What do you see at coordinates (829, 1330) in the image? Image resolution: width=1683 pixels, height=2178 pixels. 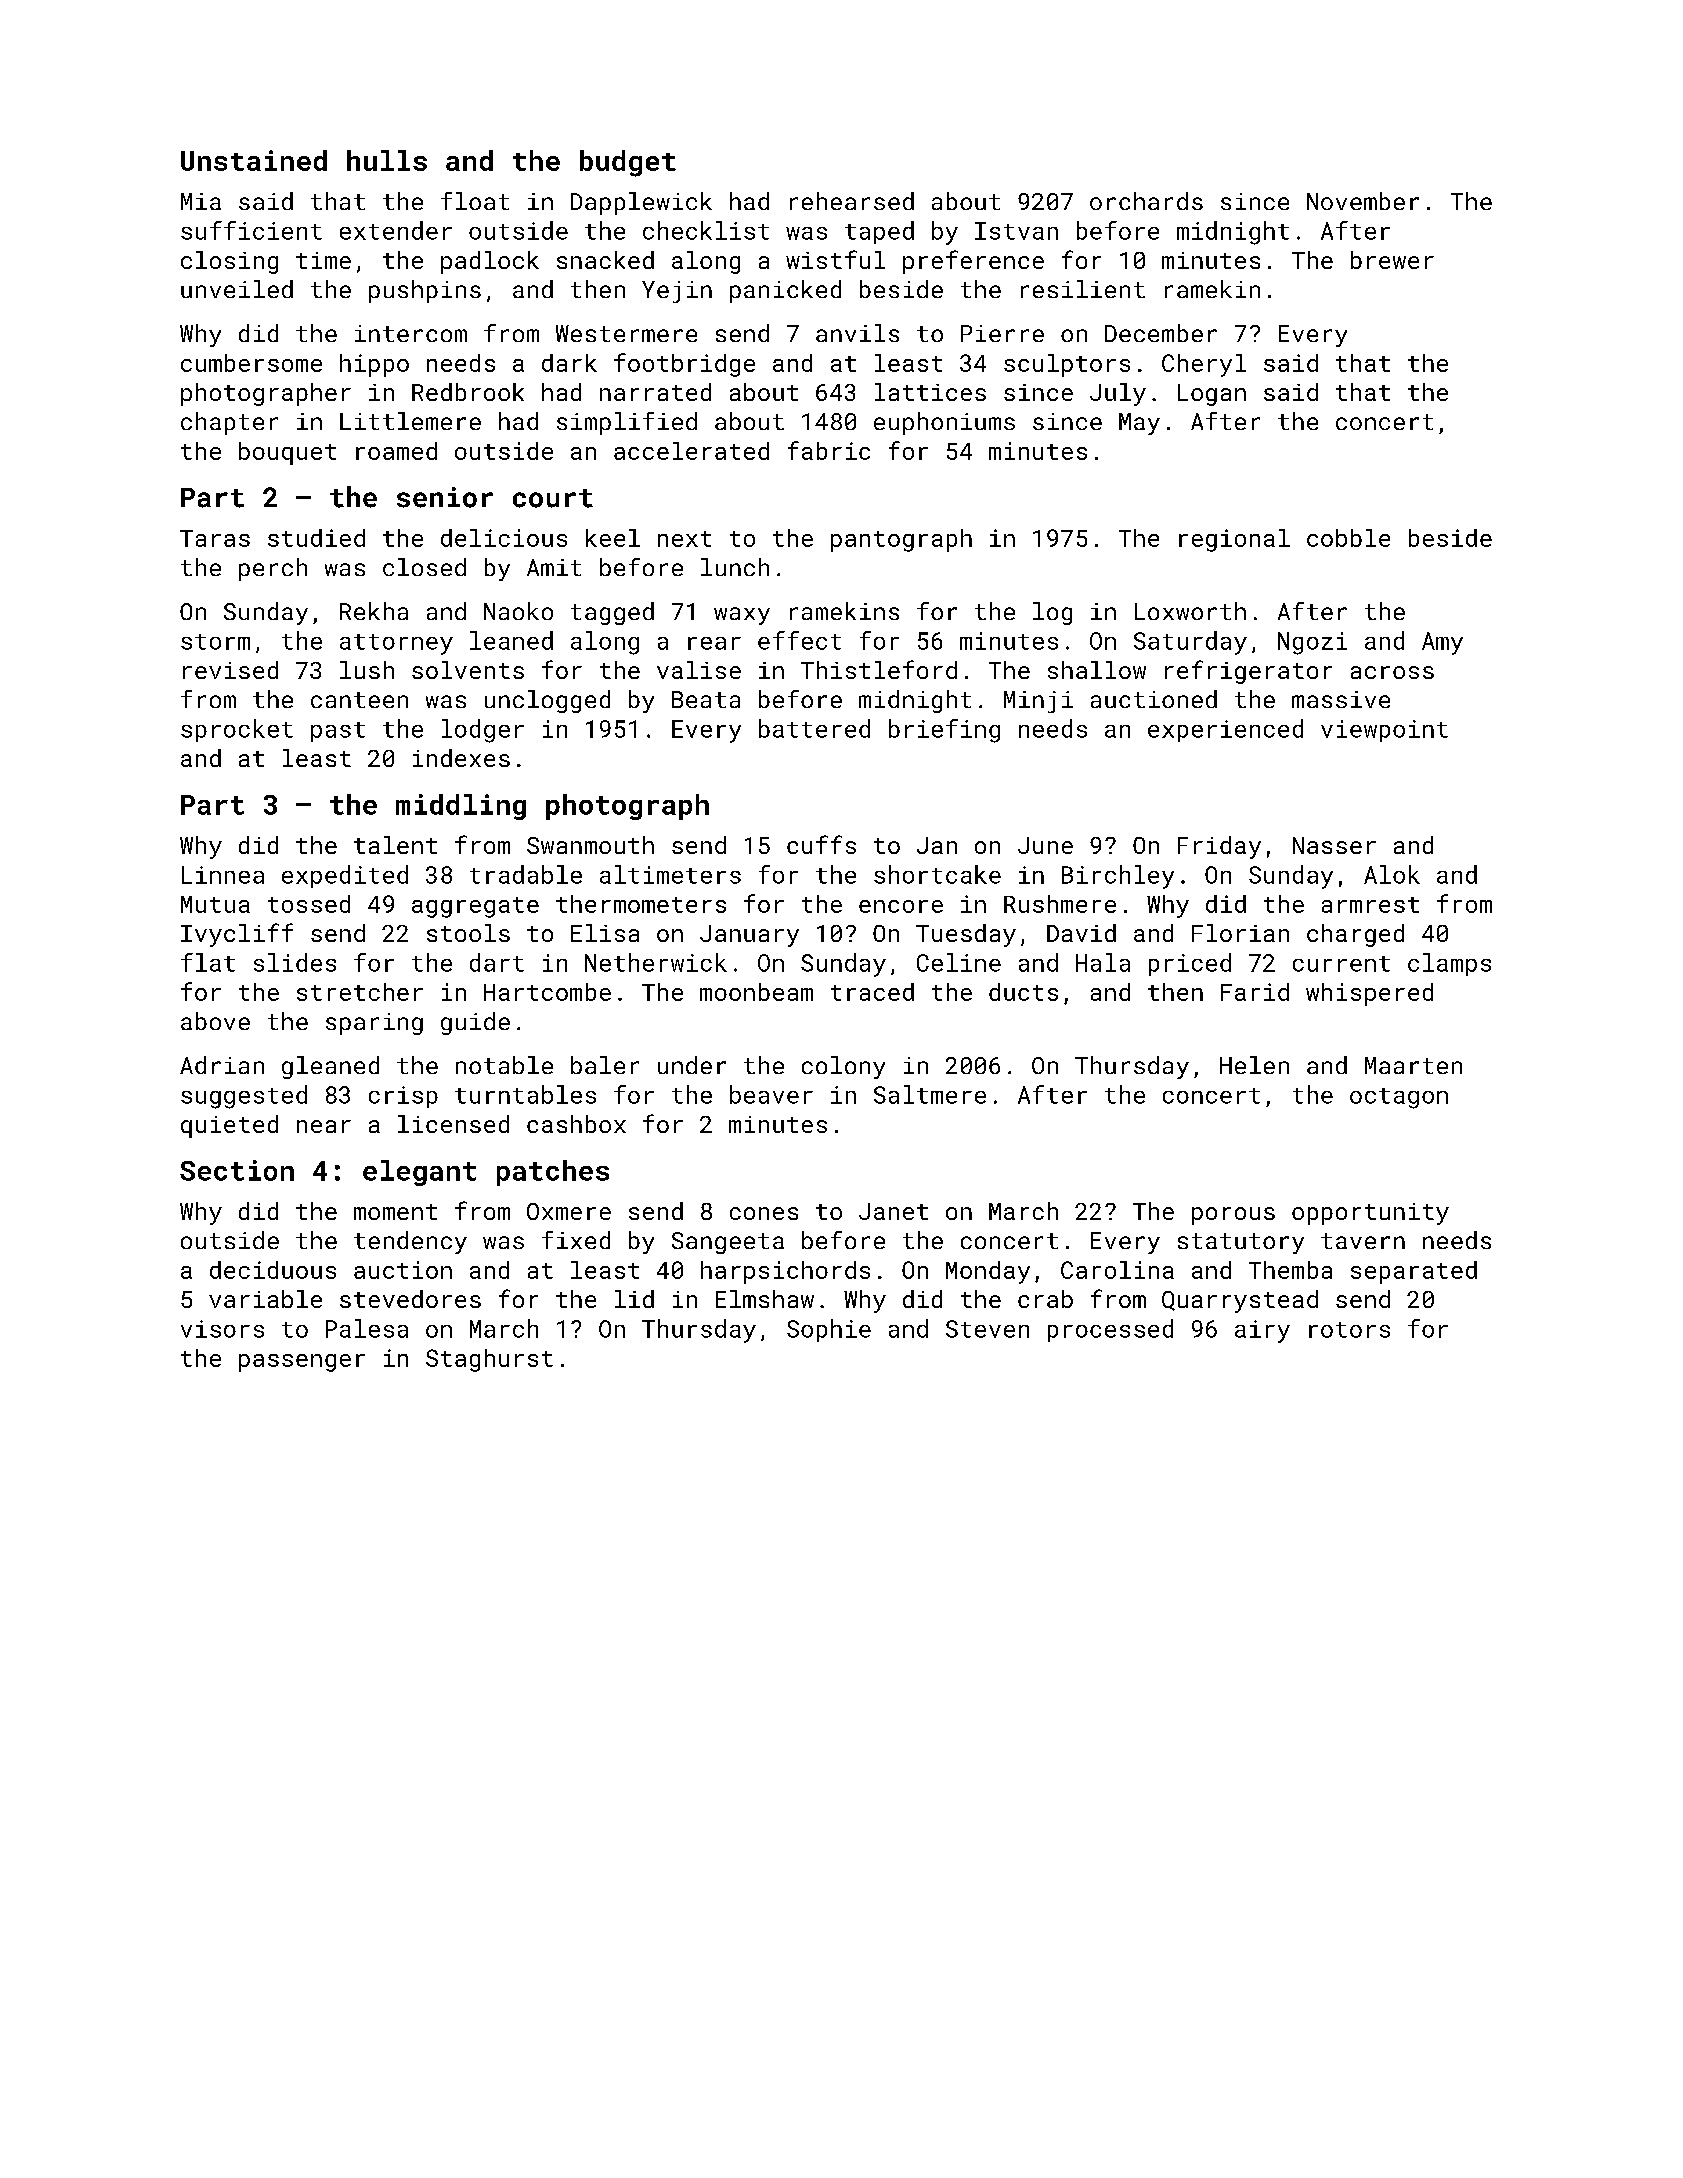 I see `Sophie` at bounding box center [829, 1330].
